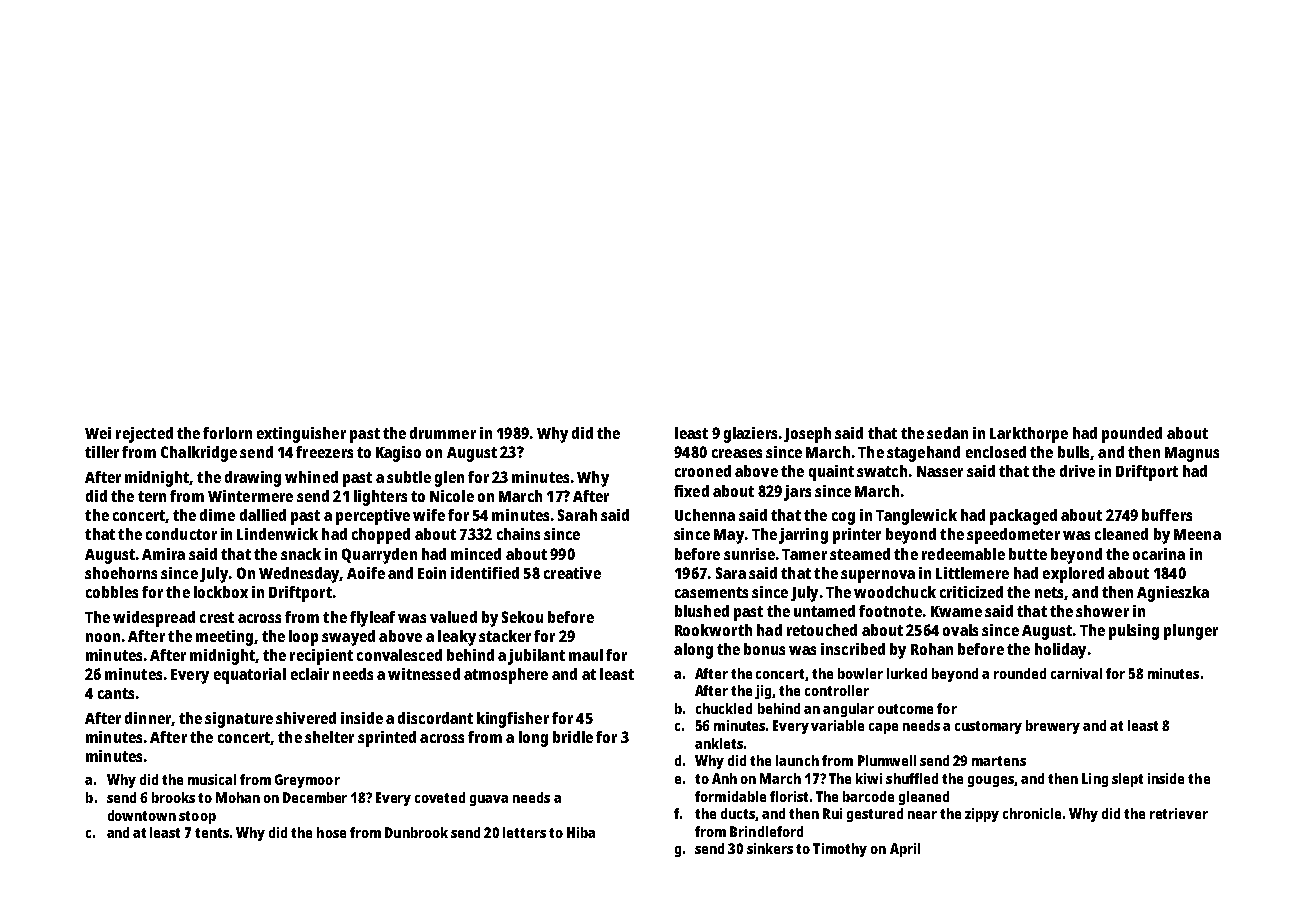 The height and width of the screenshot is (924, 1308). I want to click on equatorial, so click(250, 676).
